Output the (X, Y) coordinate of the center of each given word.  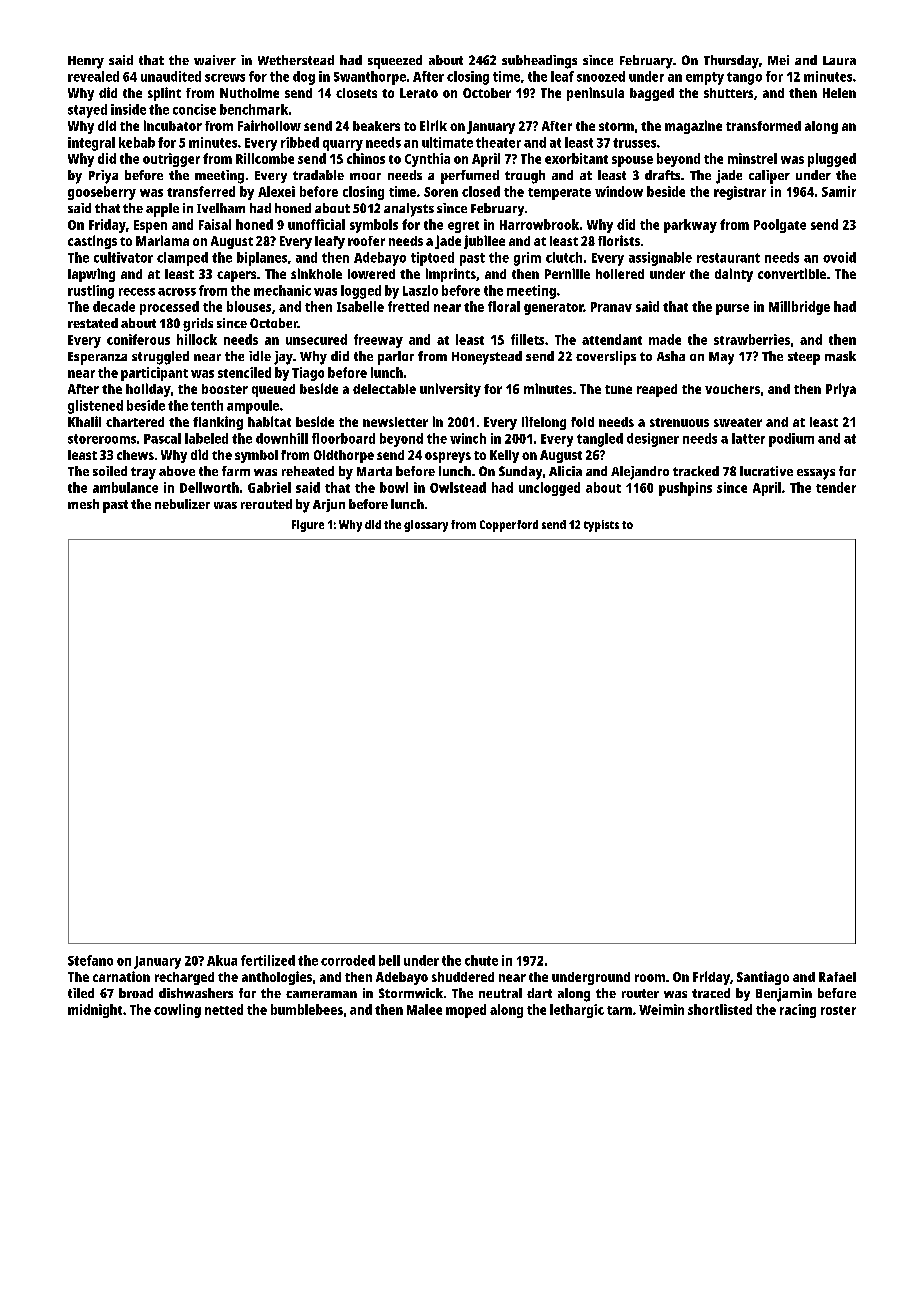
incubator (173, 125)
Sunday (520, 473)
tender (836, 487)
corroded (348, 960)
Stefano (90, 960)
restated (93, 323)
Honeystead (487, 358)
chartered (135, 422)
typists (601, 526)
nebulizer (182, 504)
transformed (763, 126)
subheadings (539, 62)
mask (840, 356)
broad (136, 993)
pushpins (685, 489)
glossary (426, 526)
